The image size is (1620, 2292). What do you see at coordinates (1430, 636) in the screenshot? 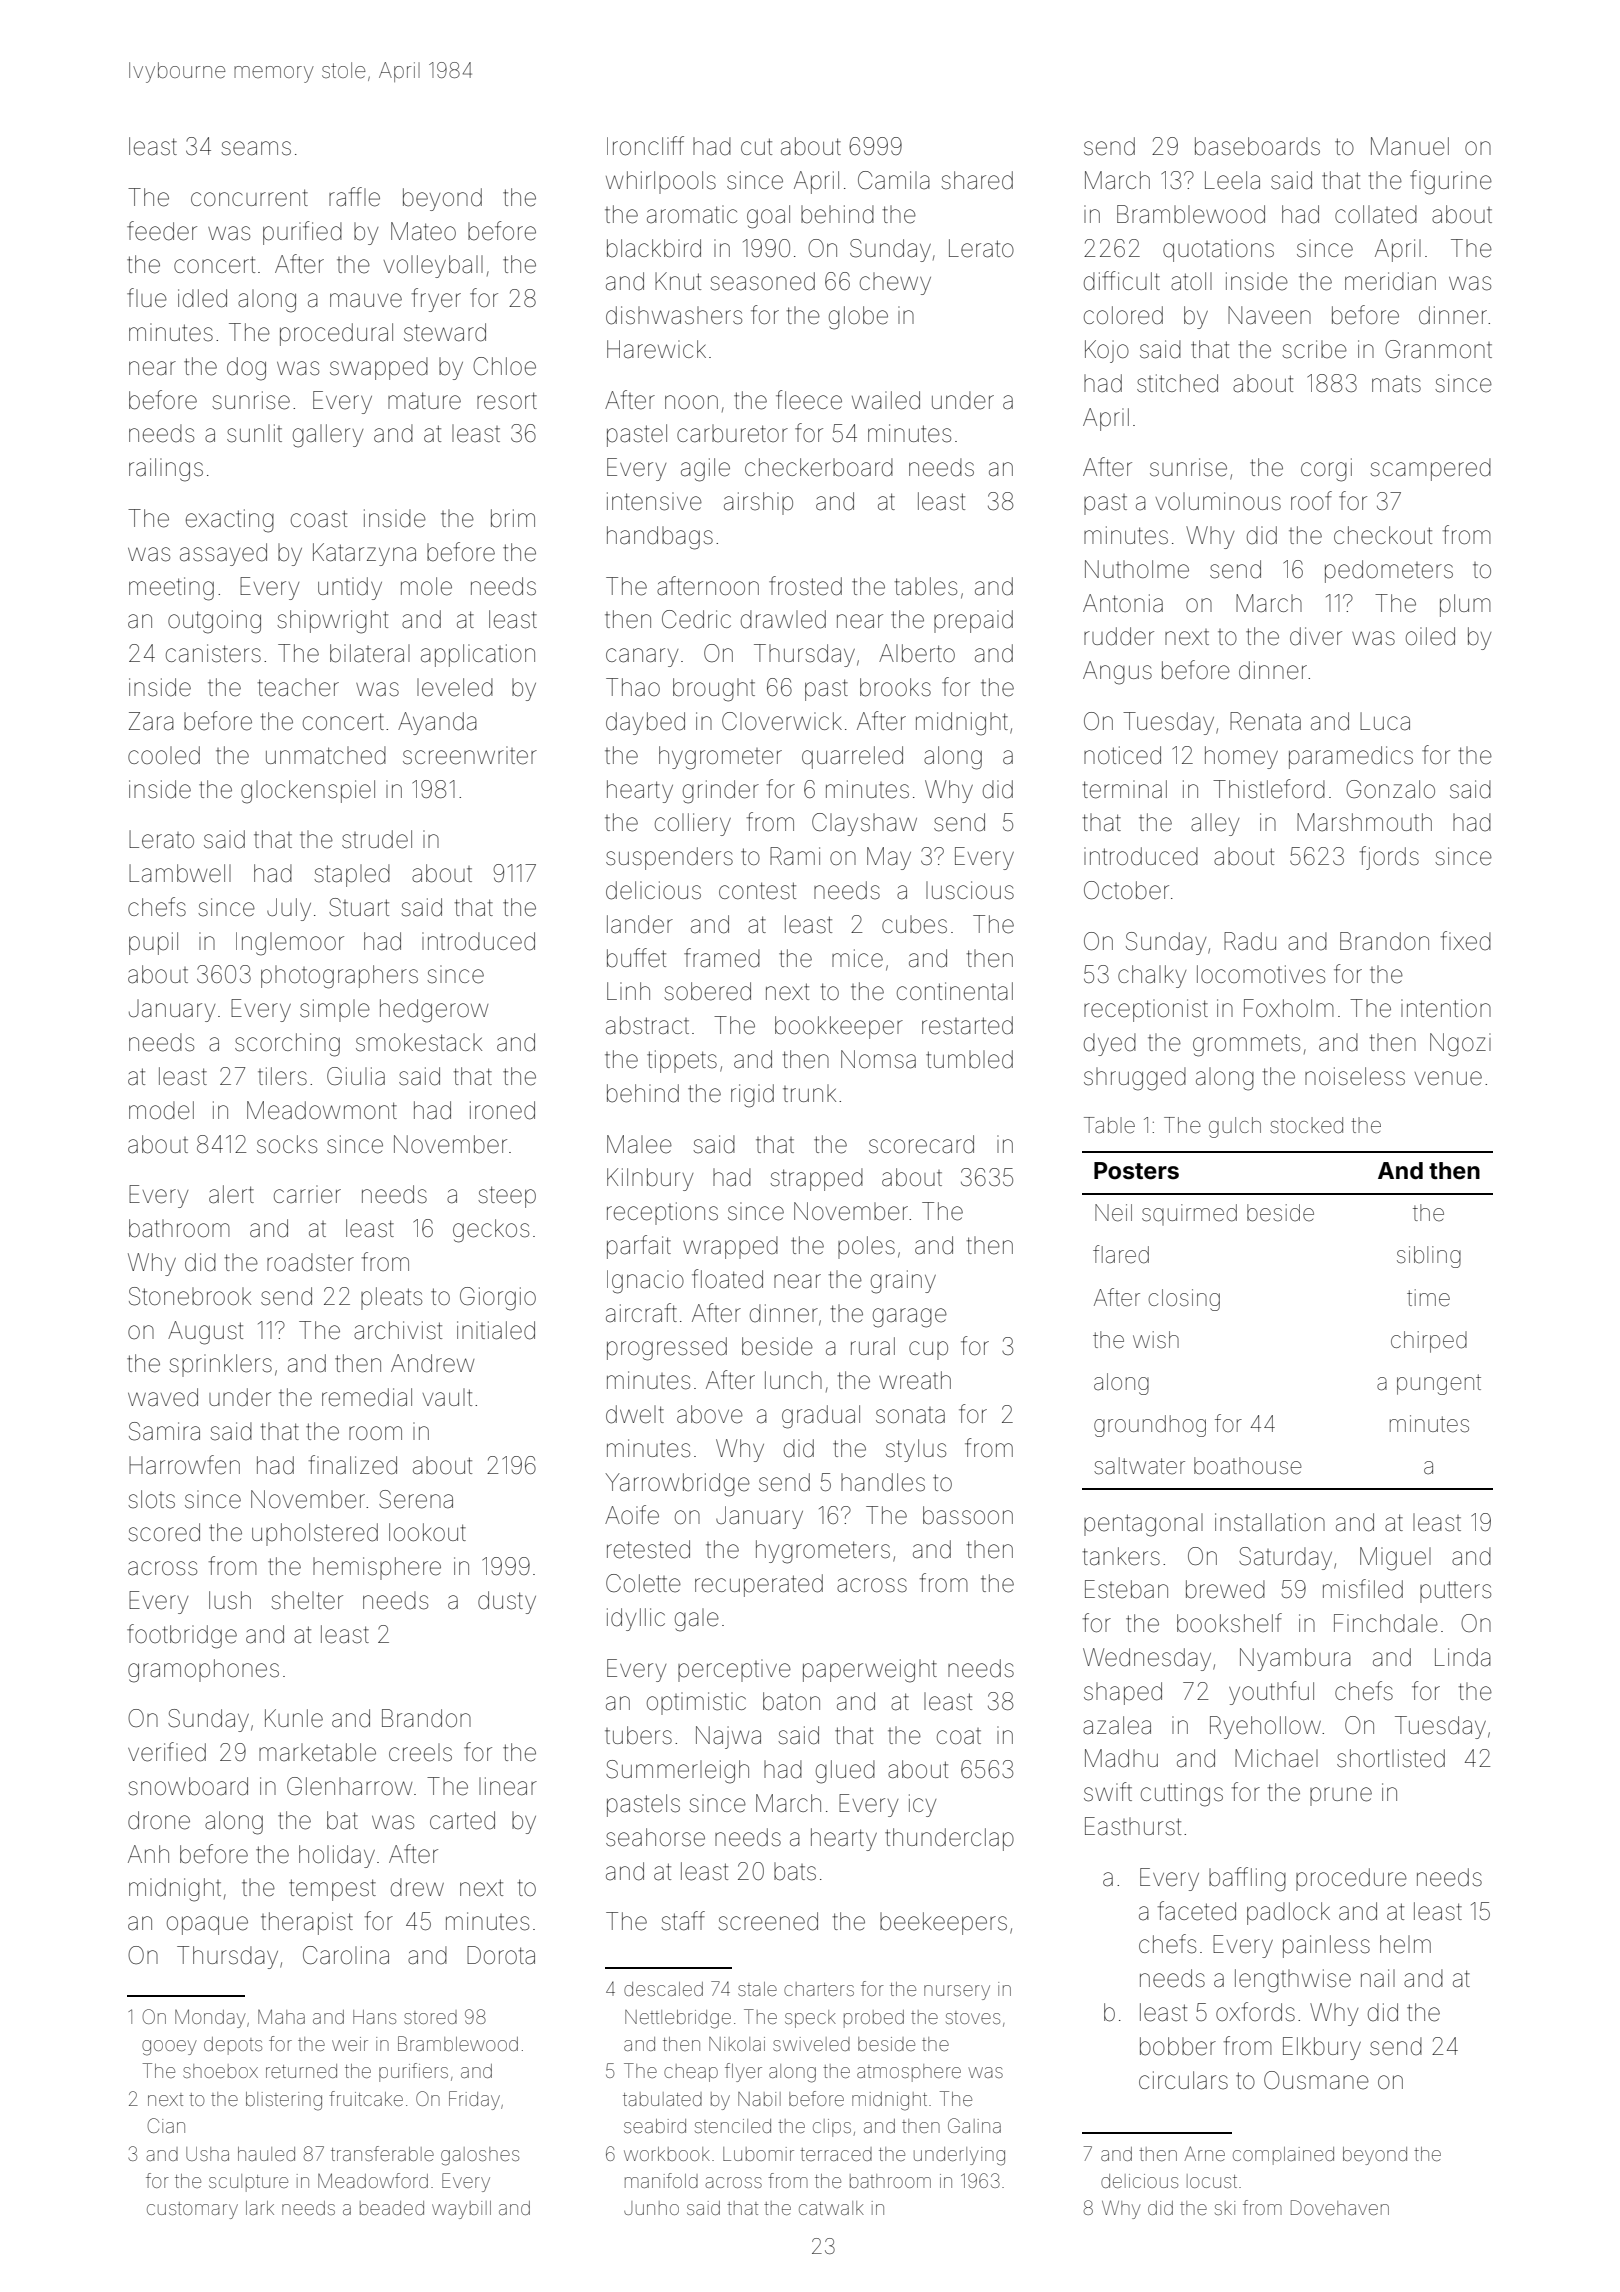
I see `oiled` at bounding box center [1430, 636].
